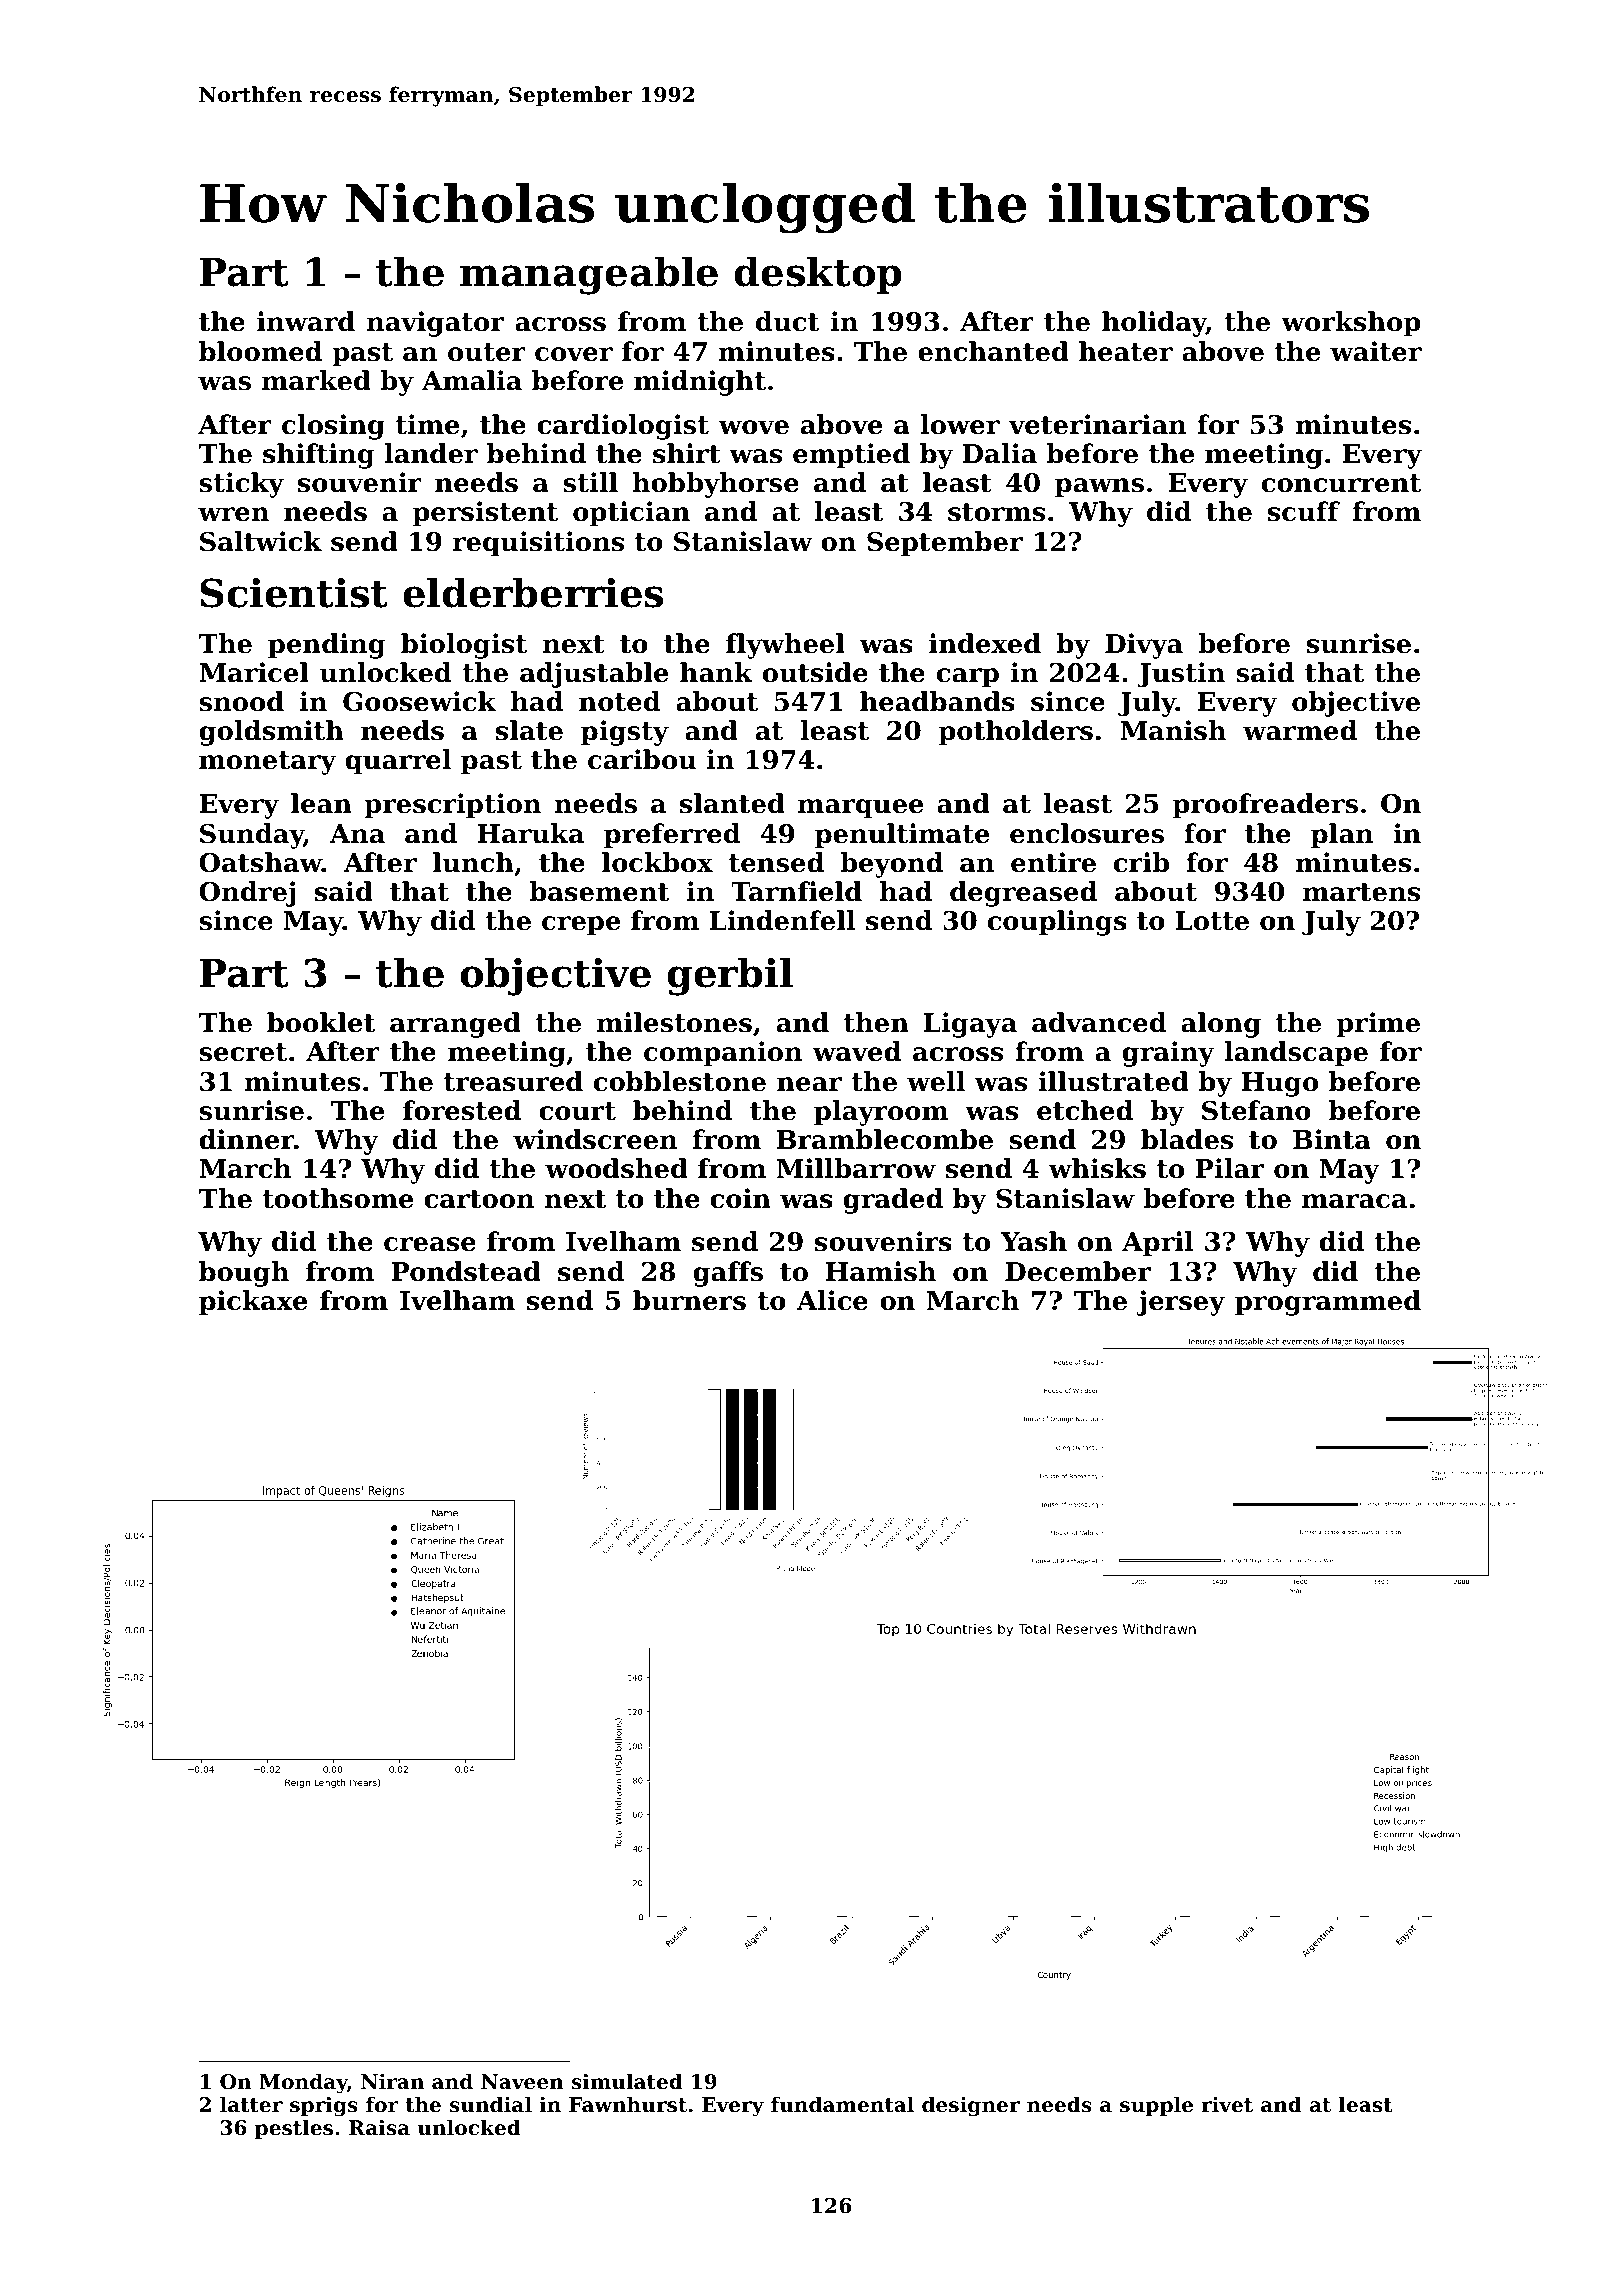 This screenshot has width=1620, height=2292. I want to click on latter, so click(251, 2104).
